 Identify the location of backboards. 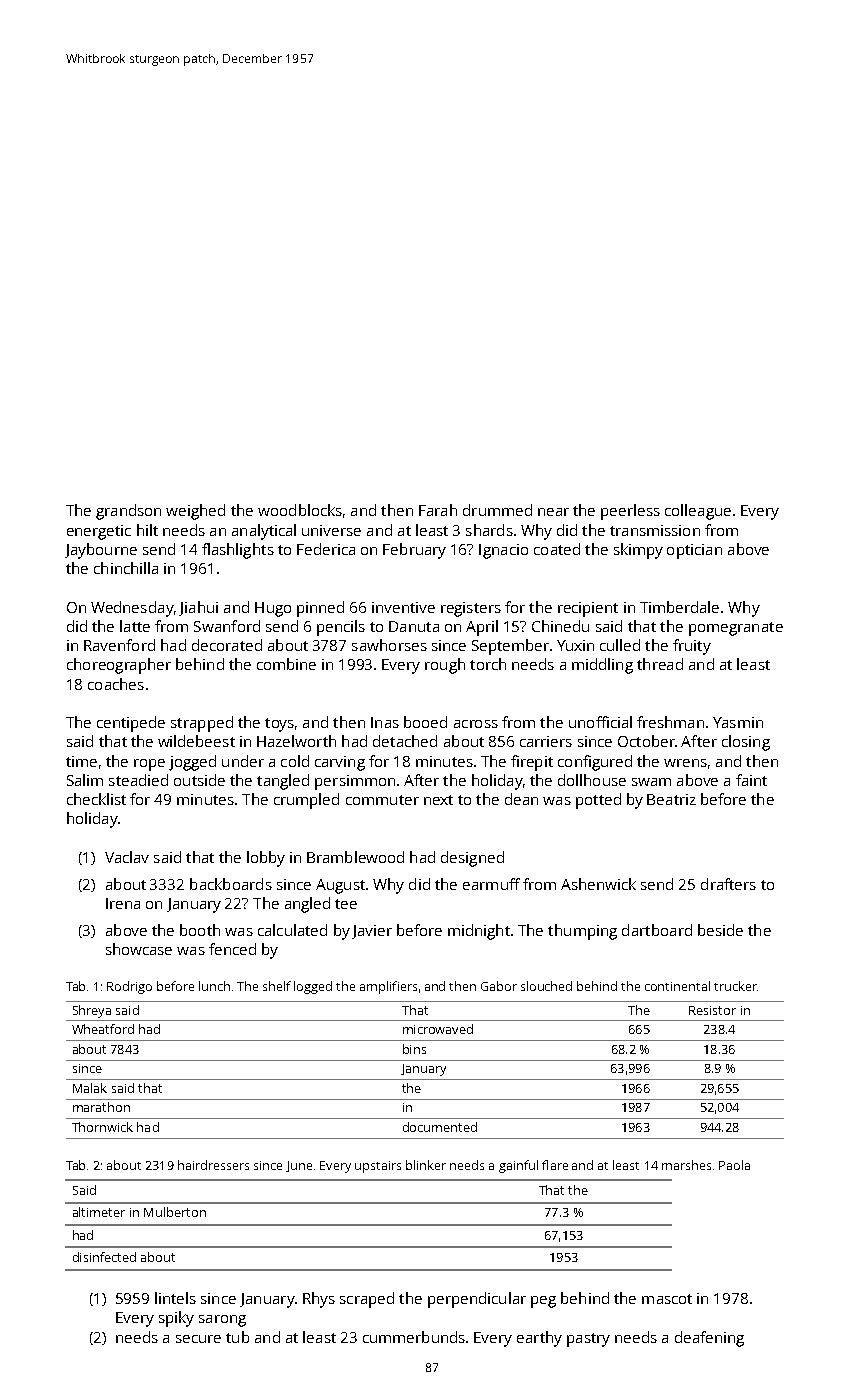
(231, 884).
